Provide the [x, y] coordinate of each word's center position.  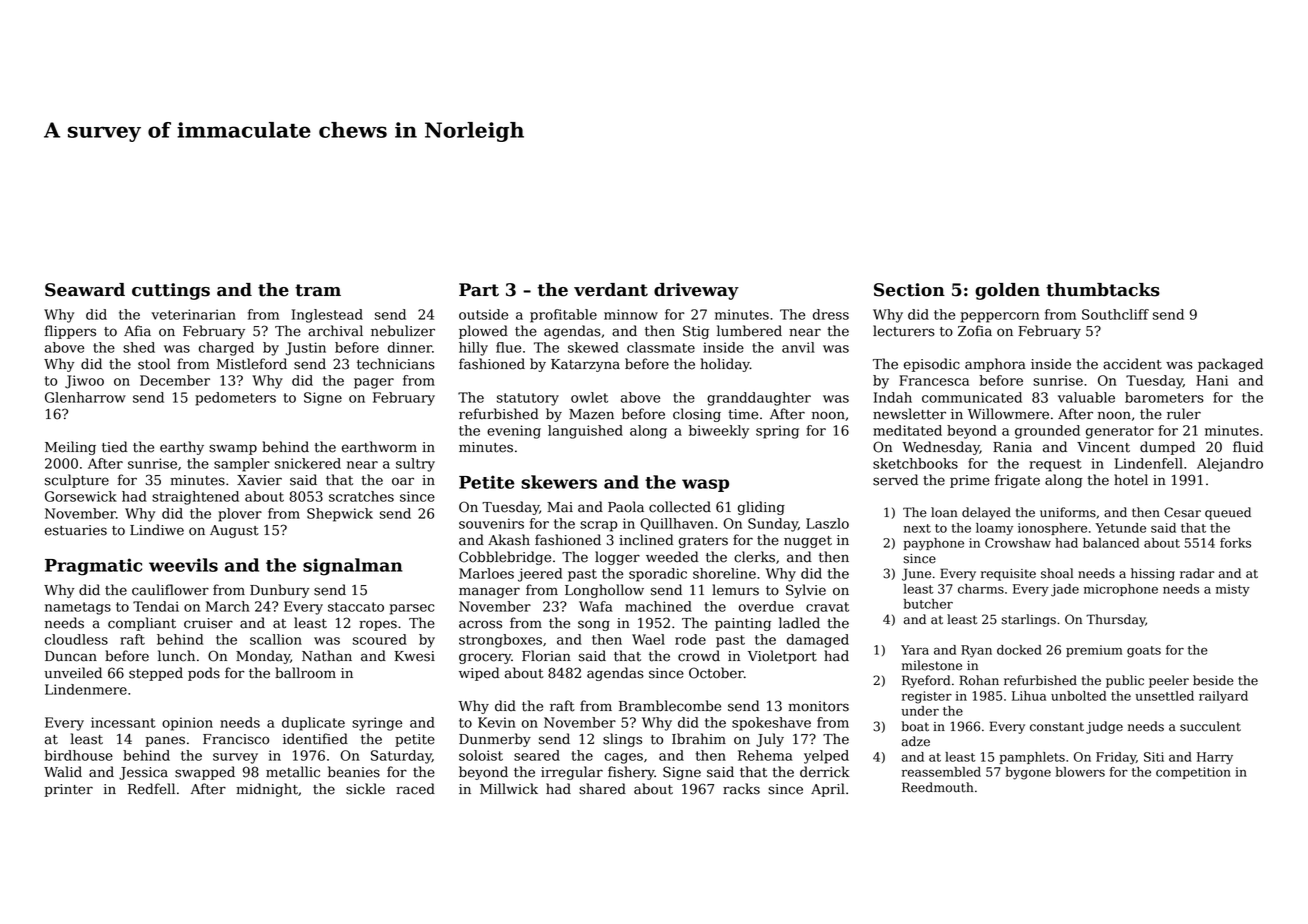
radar [1197, 573]
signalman [352, 567]
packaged [1230, 365]
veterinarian [193, 314]
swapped [205, 773]
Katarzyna [585, 365]
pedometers [235, 399]
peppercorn [1000, 317]
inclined [646, 540]
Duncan [71, 656]
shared [602, 789]
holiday [725, 365]
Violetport [782, 657]
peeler [1169, 681]
